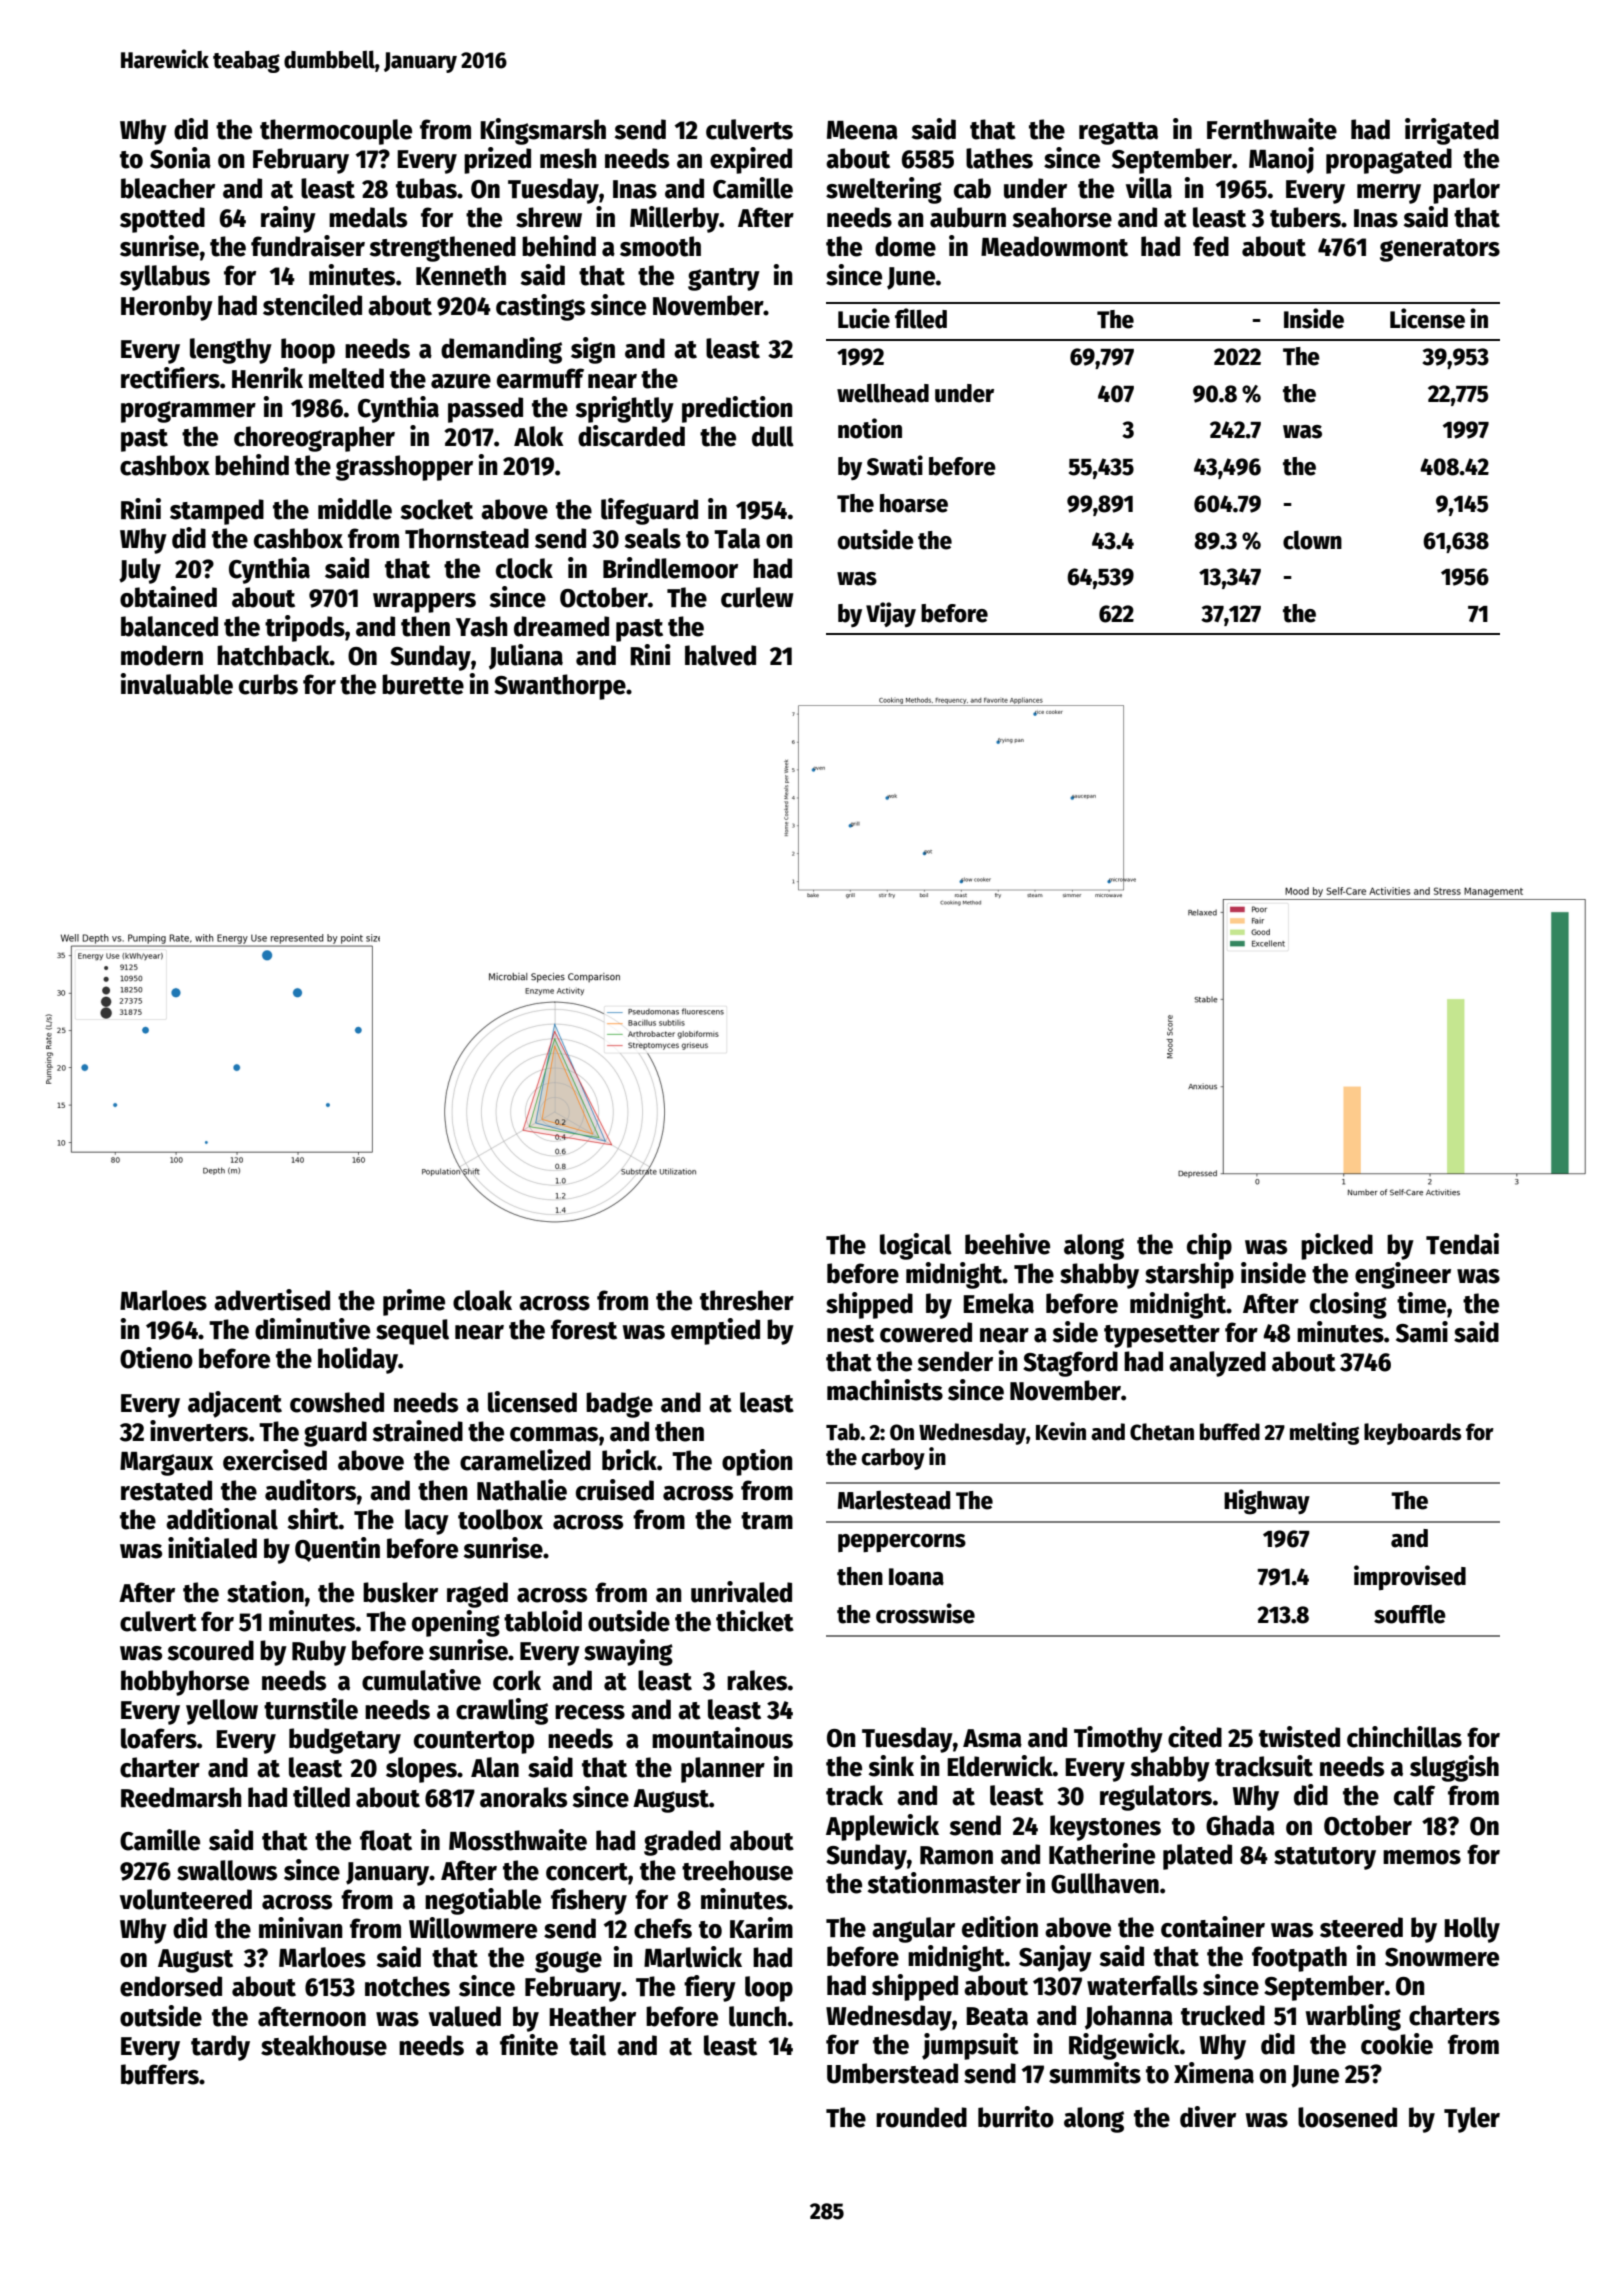 The height and width of the screenshot is (2292, 1620). What do you see at coordinates (757, 1680) in the screenshot?
I see `rakes` at bounding box center [757, 1680].
